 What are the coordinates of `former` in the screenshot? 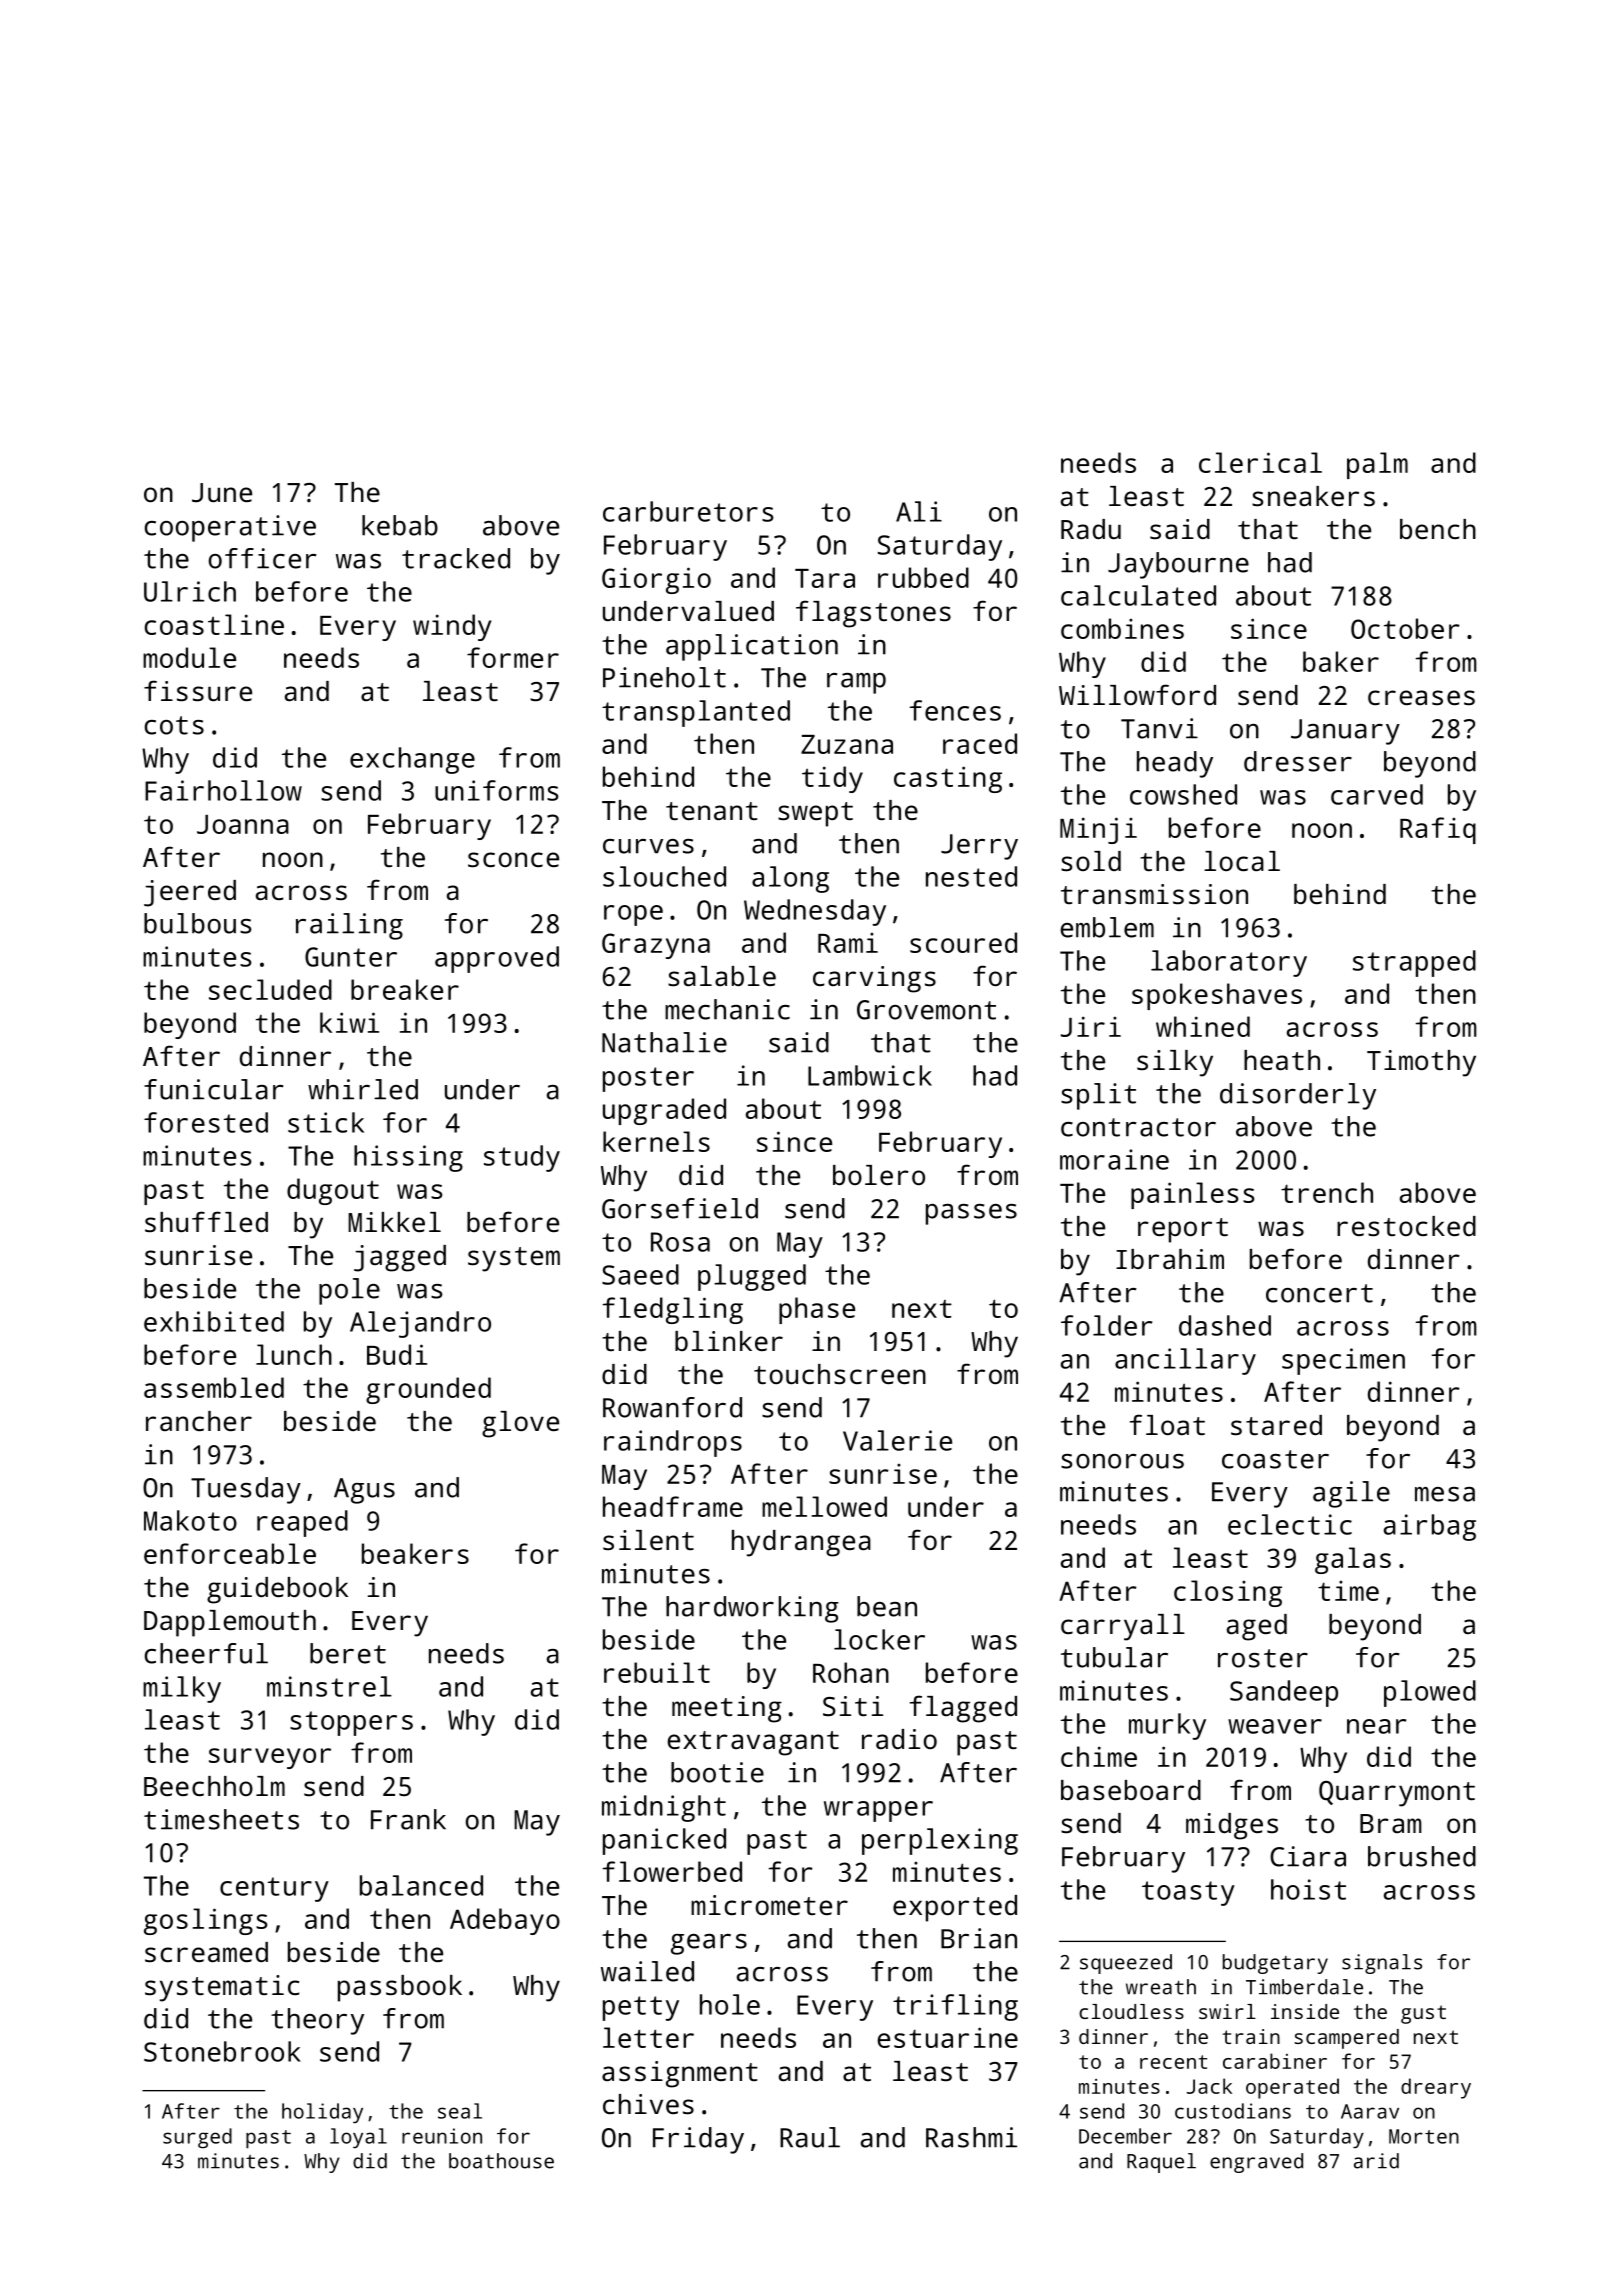 It's located at (513, 657).
